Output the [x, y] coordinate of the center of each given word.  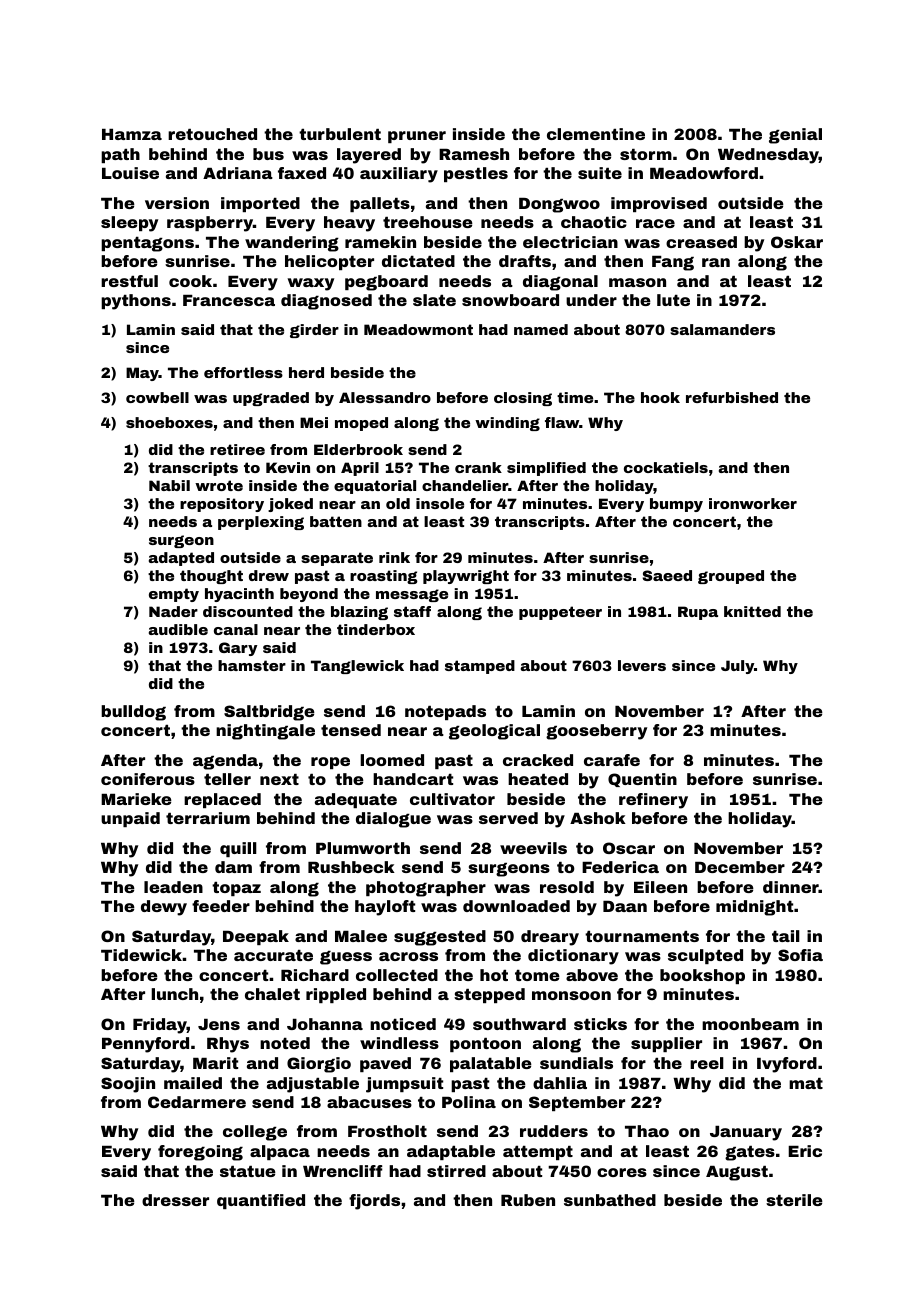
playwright [466, 577]
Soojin [128, 1085]
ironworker [753, 503]
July [737, 667]
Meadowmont [418, 329]
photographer [426, 889]
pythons [136, 302]
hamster [252, 665]
